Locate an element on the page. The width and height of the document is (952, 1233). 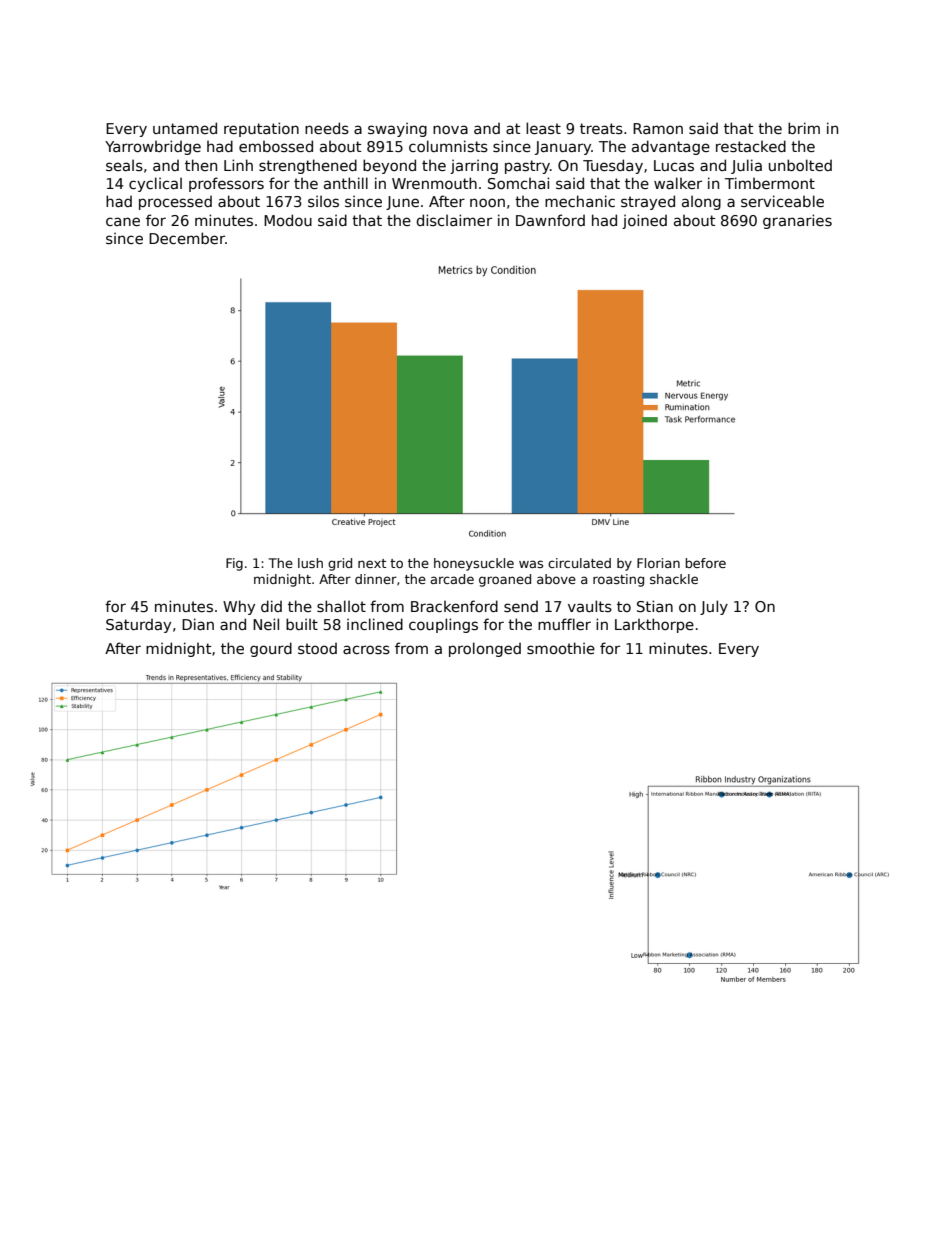
before is located at coordinates (706, 563).
